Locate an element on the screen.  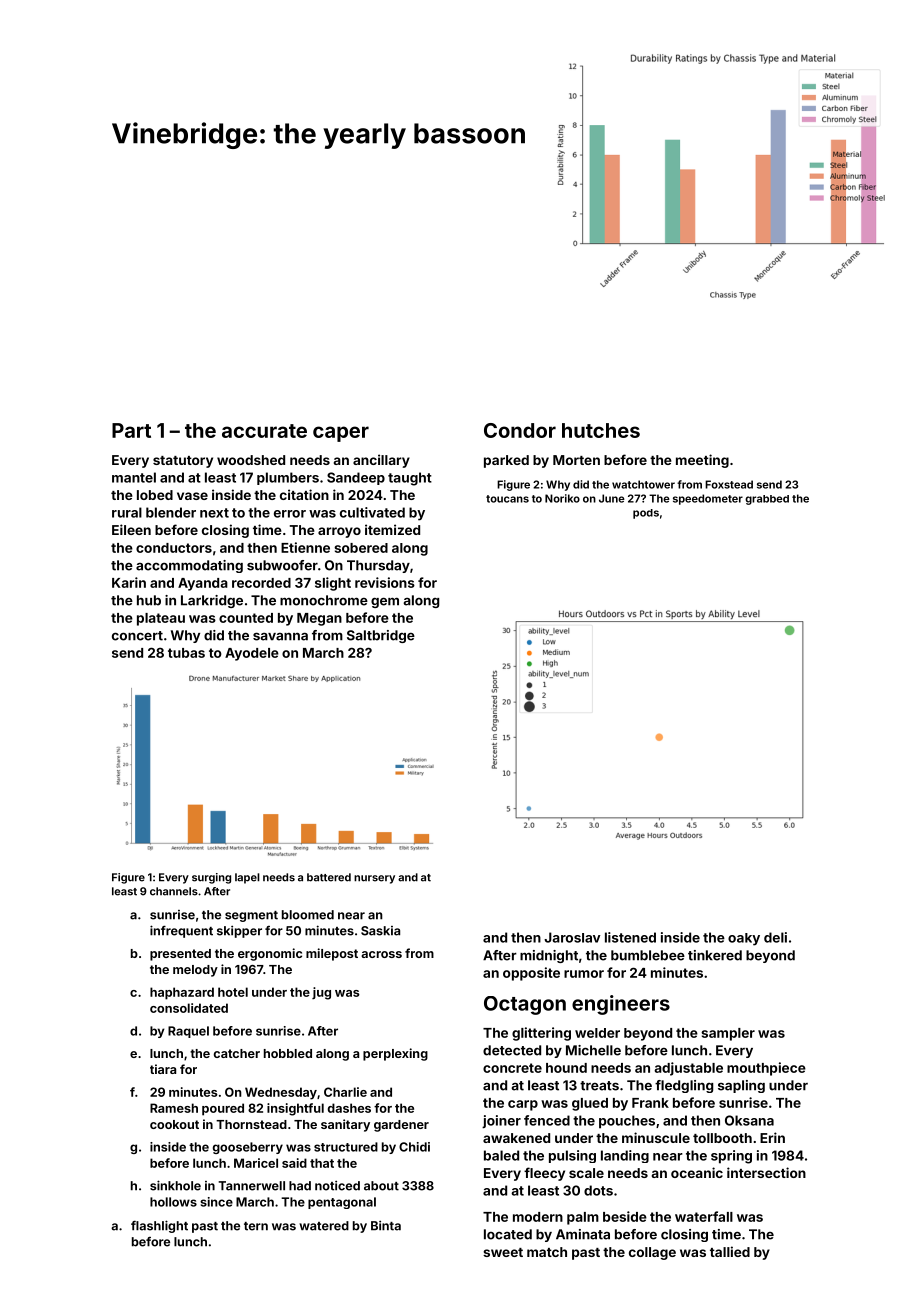
gem is located at coordinates (385, 602).
